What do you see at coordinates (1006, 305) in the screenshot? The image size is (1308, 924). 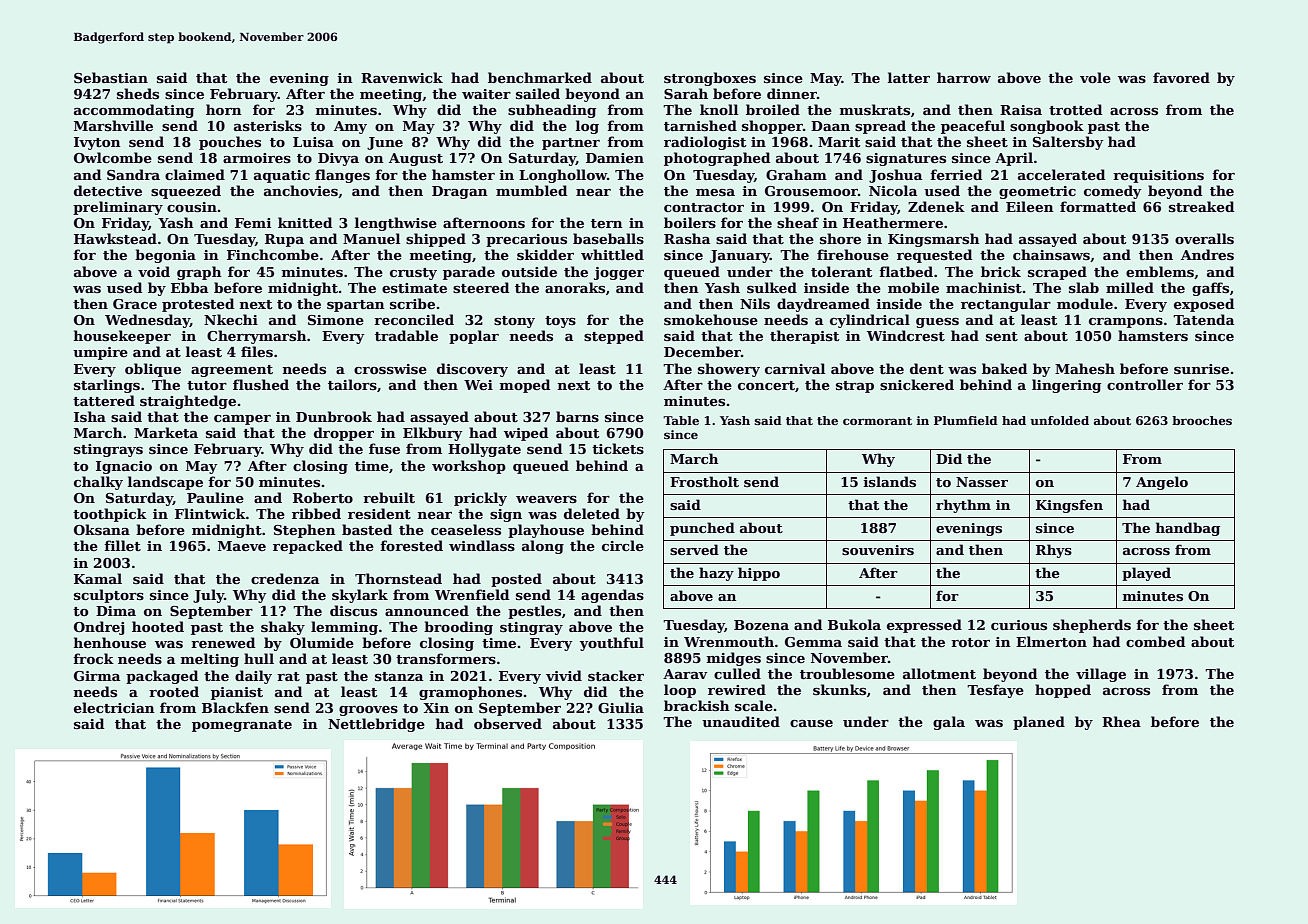 I see `rectangular` at bounding box center [1006, 305].
